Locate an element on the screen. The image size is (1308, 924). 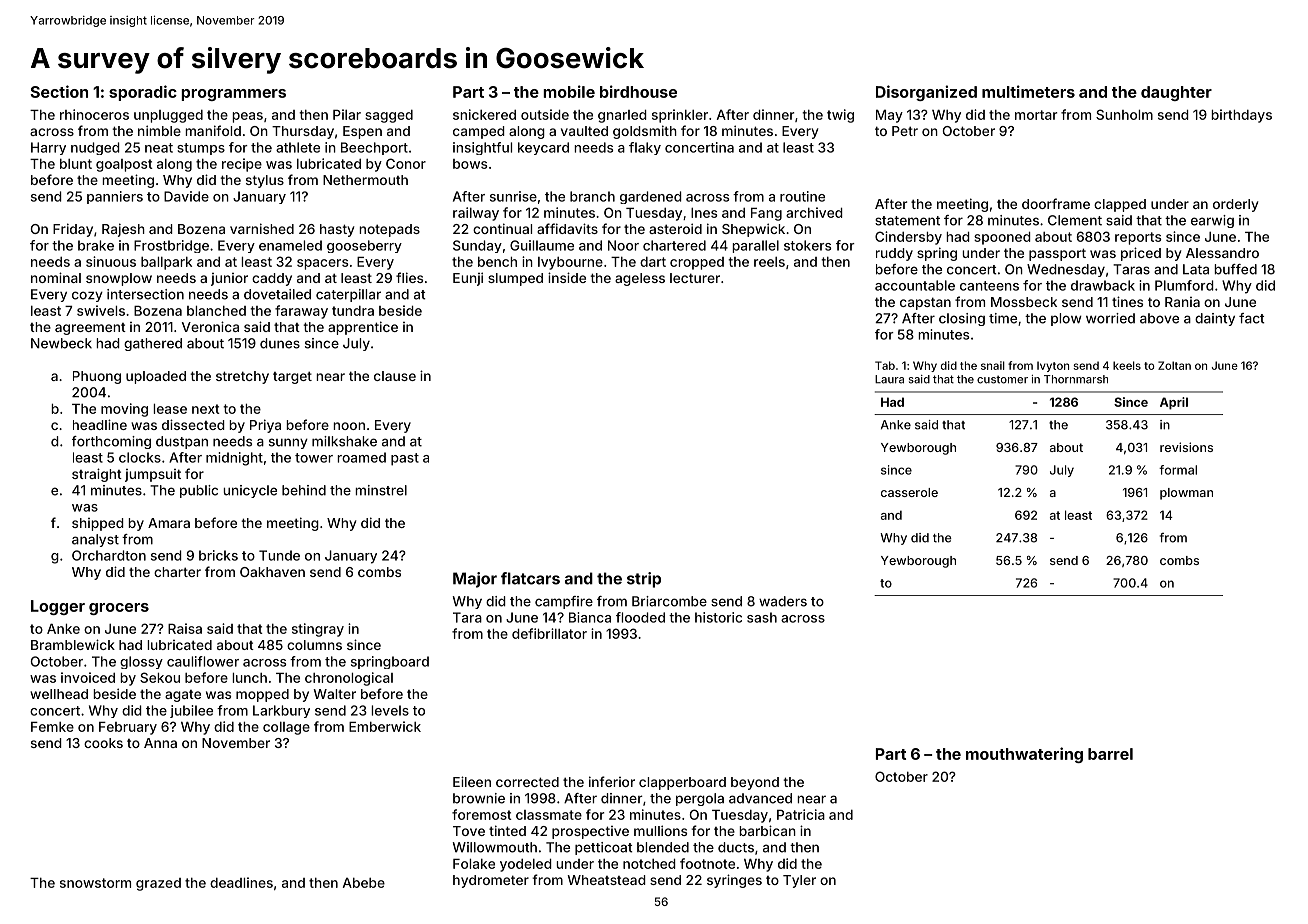
Abebe is located at coordinates (364, 883).
